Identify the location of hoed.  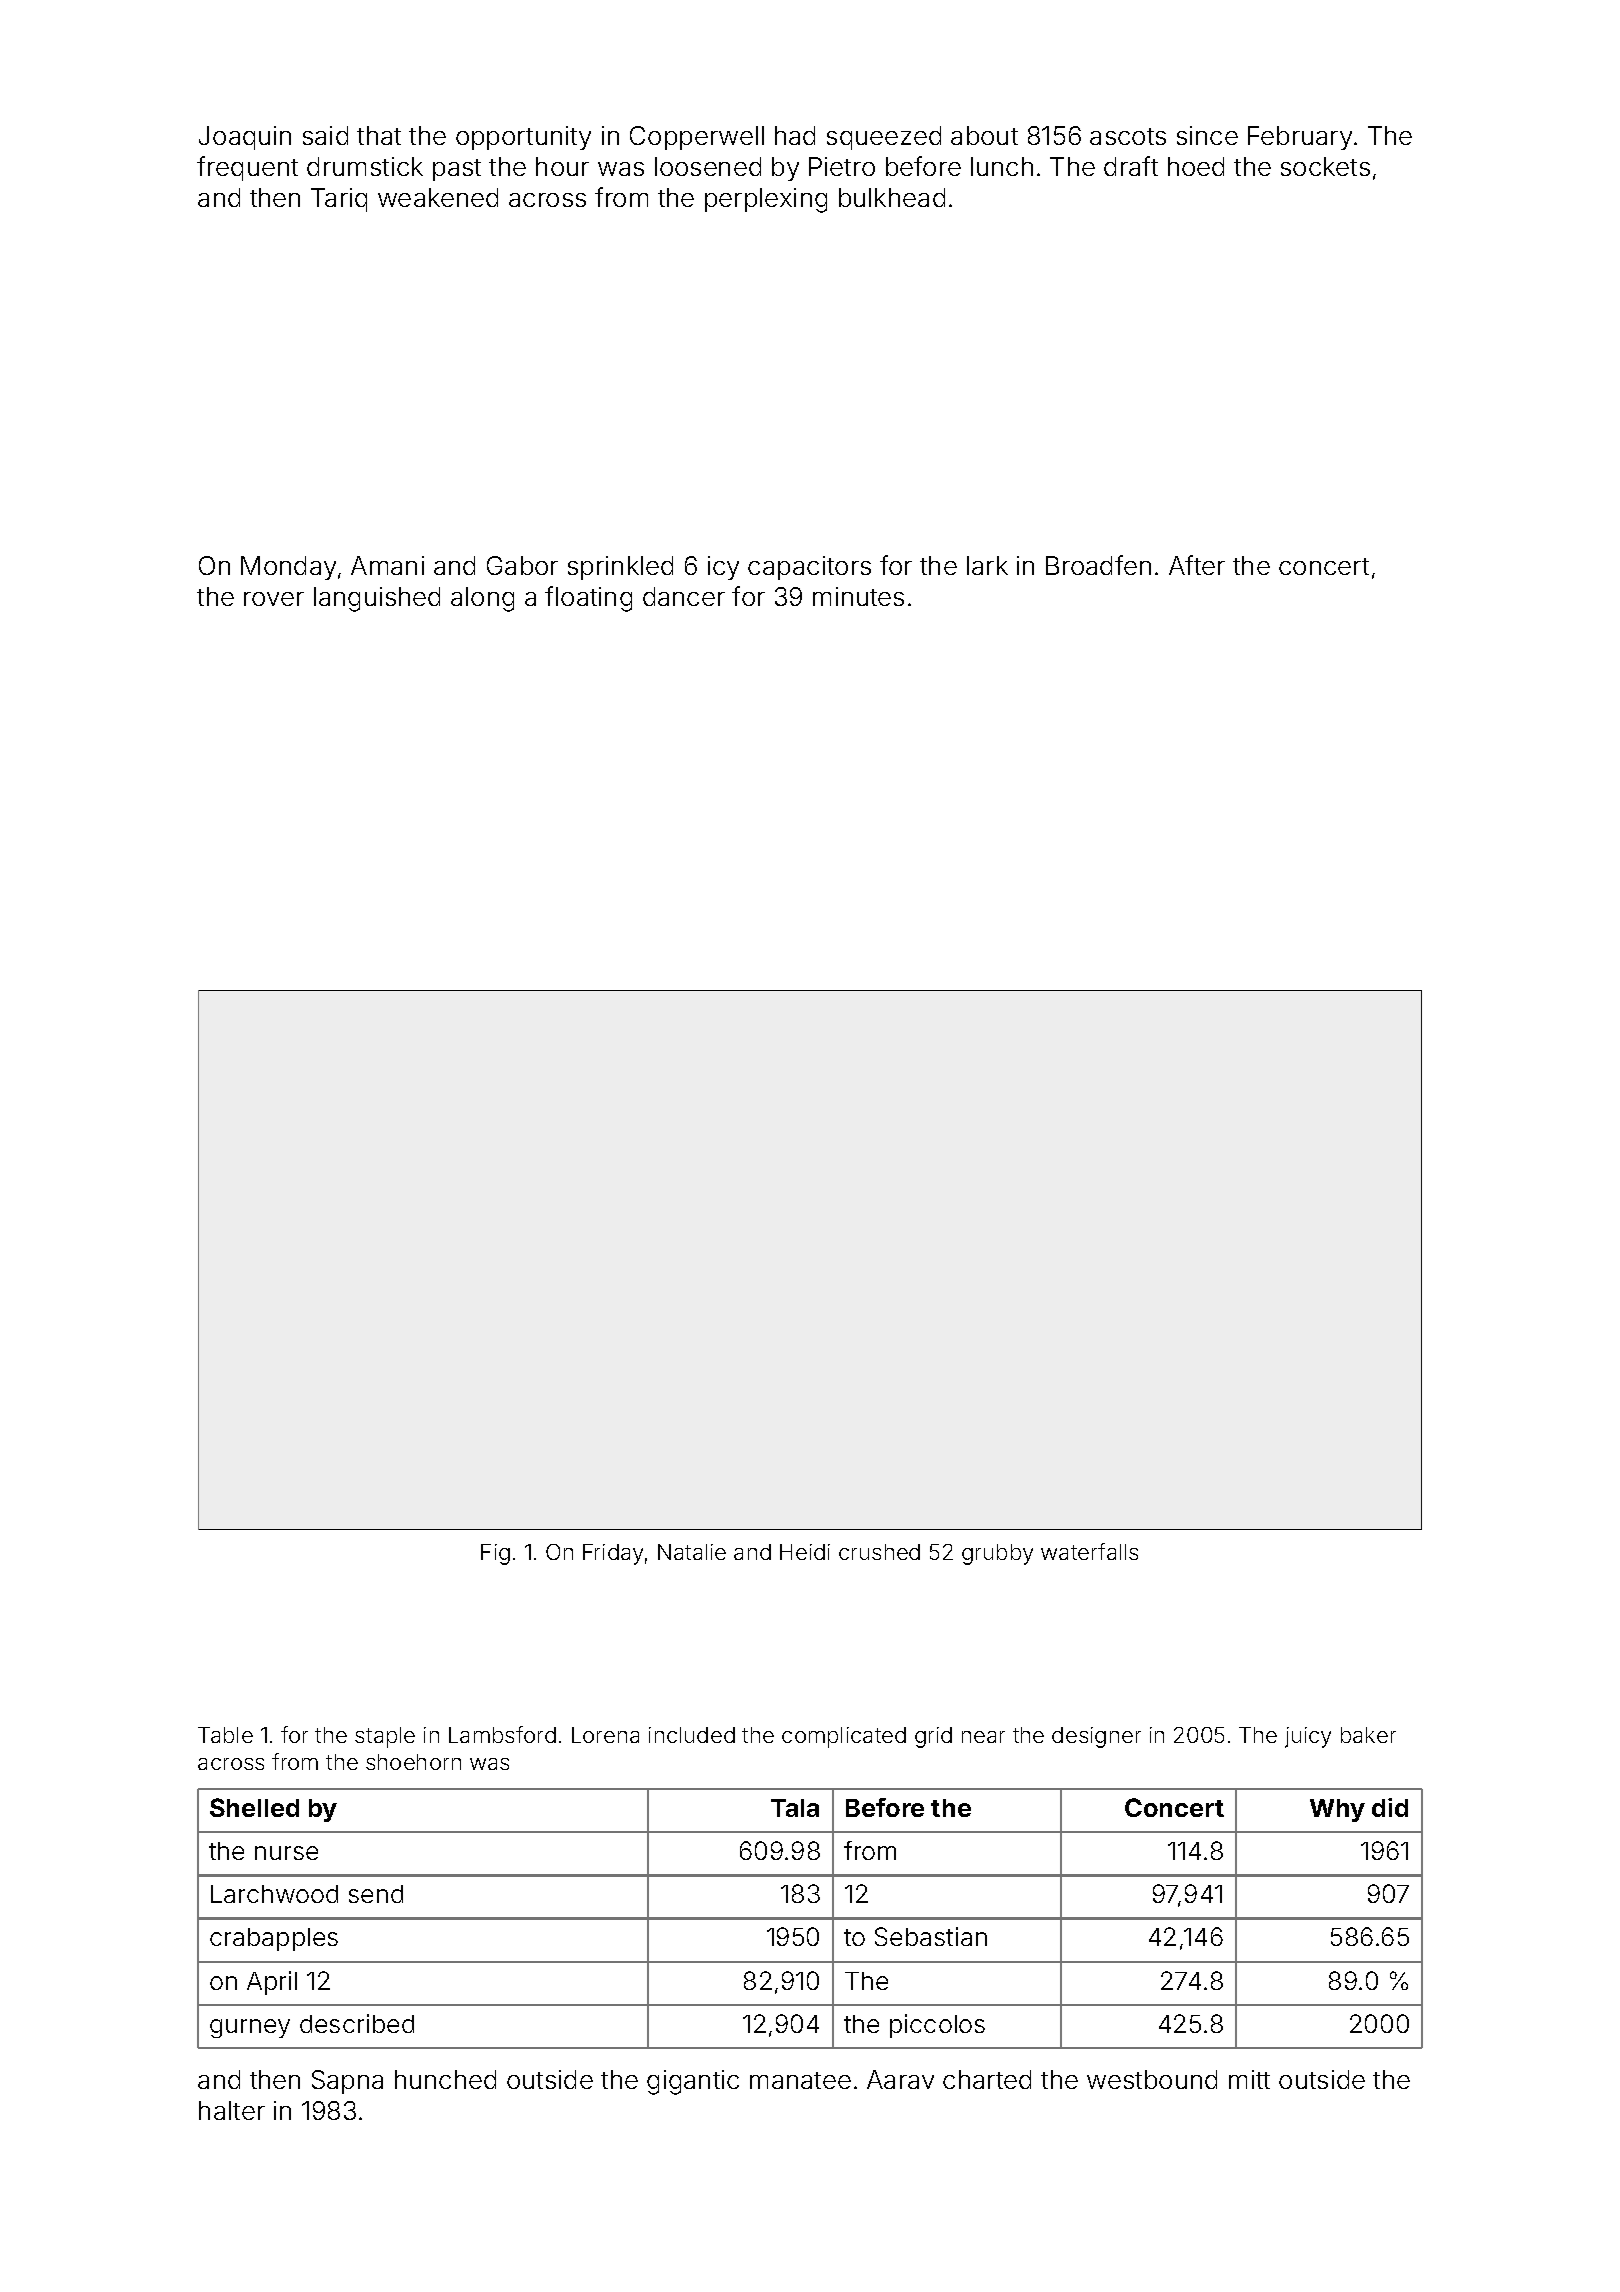
(1196, 166).
